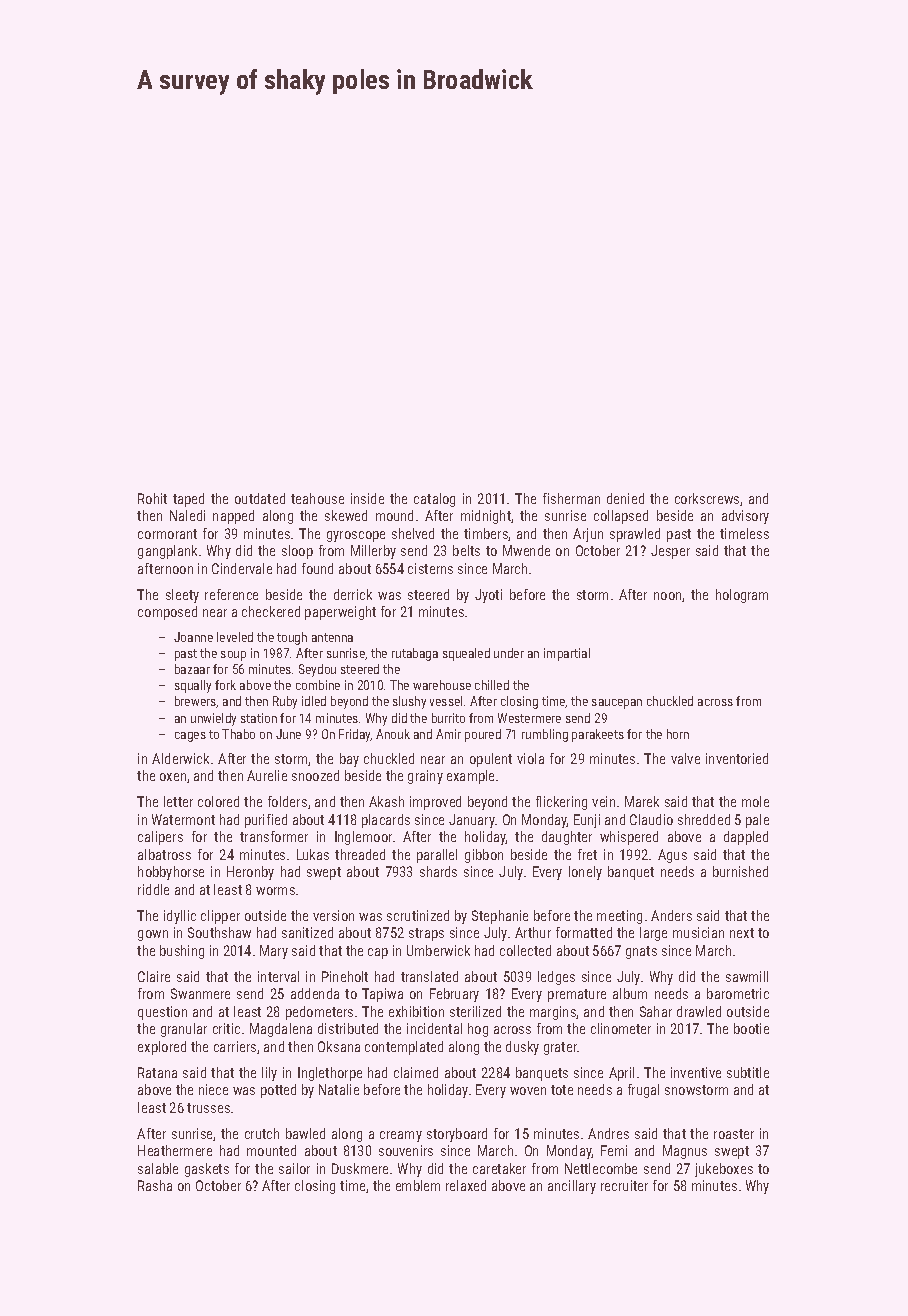 The height and width of the screenshot is (1316, 908). I want to click on horn, so click(678, 734).
